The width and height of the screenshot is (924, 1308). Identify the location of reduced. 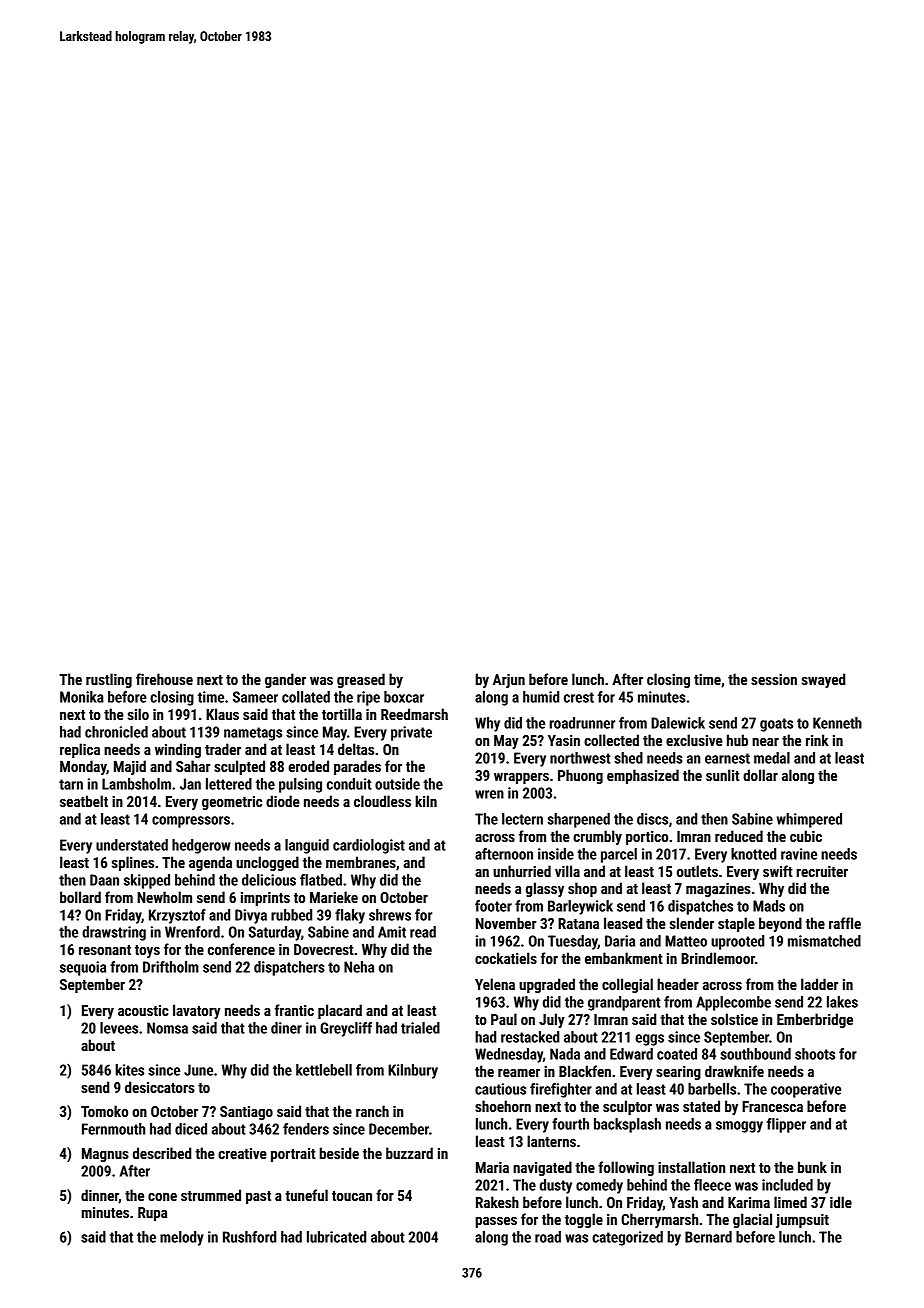
(739, 836).
